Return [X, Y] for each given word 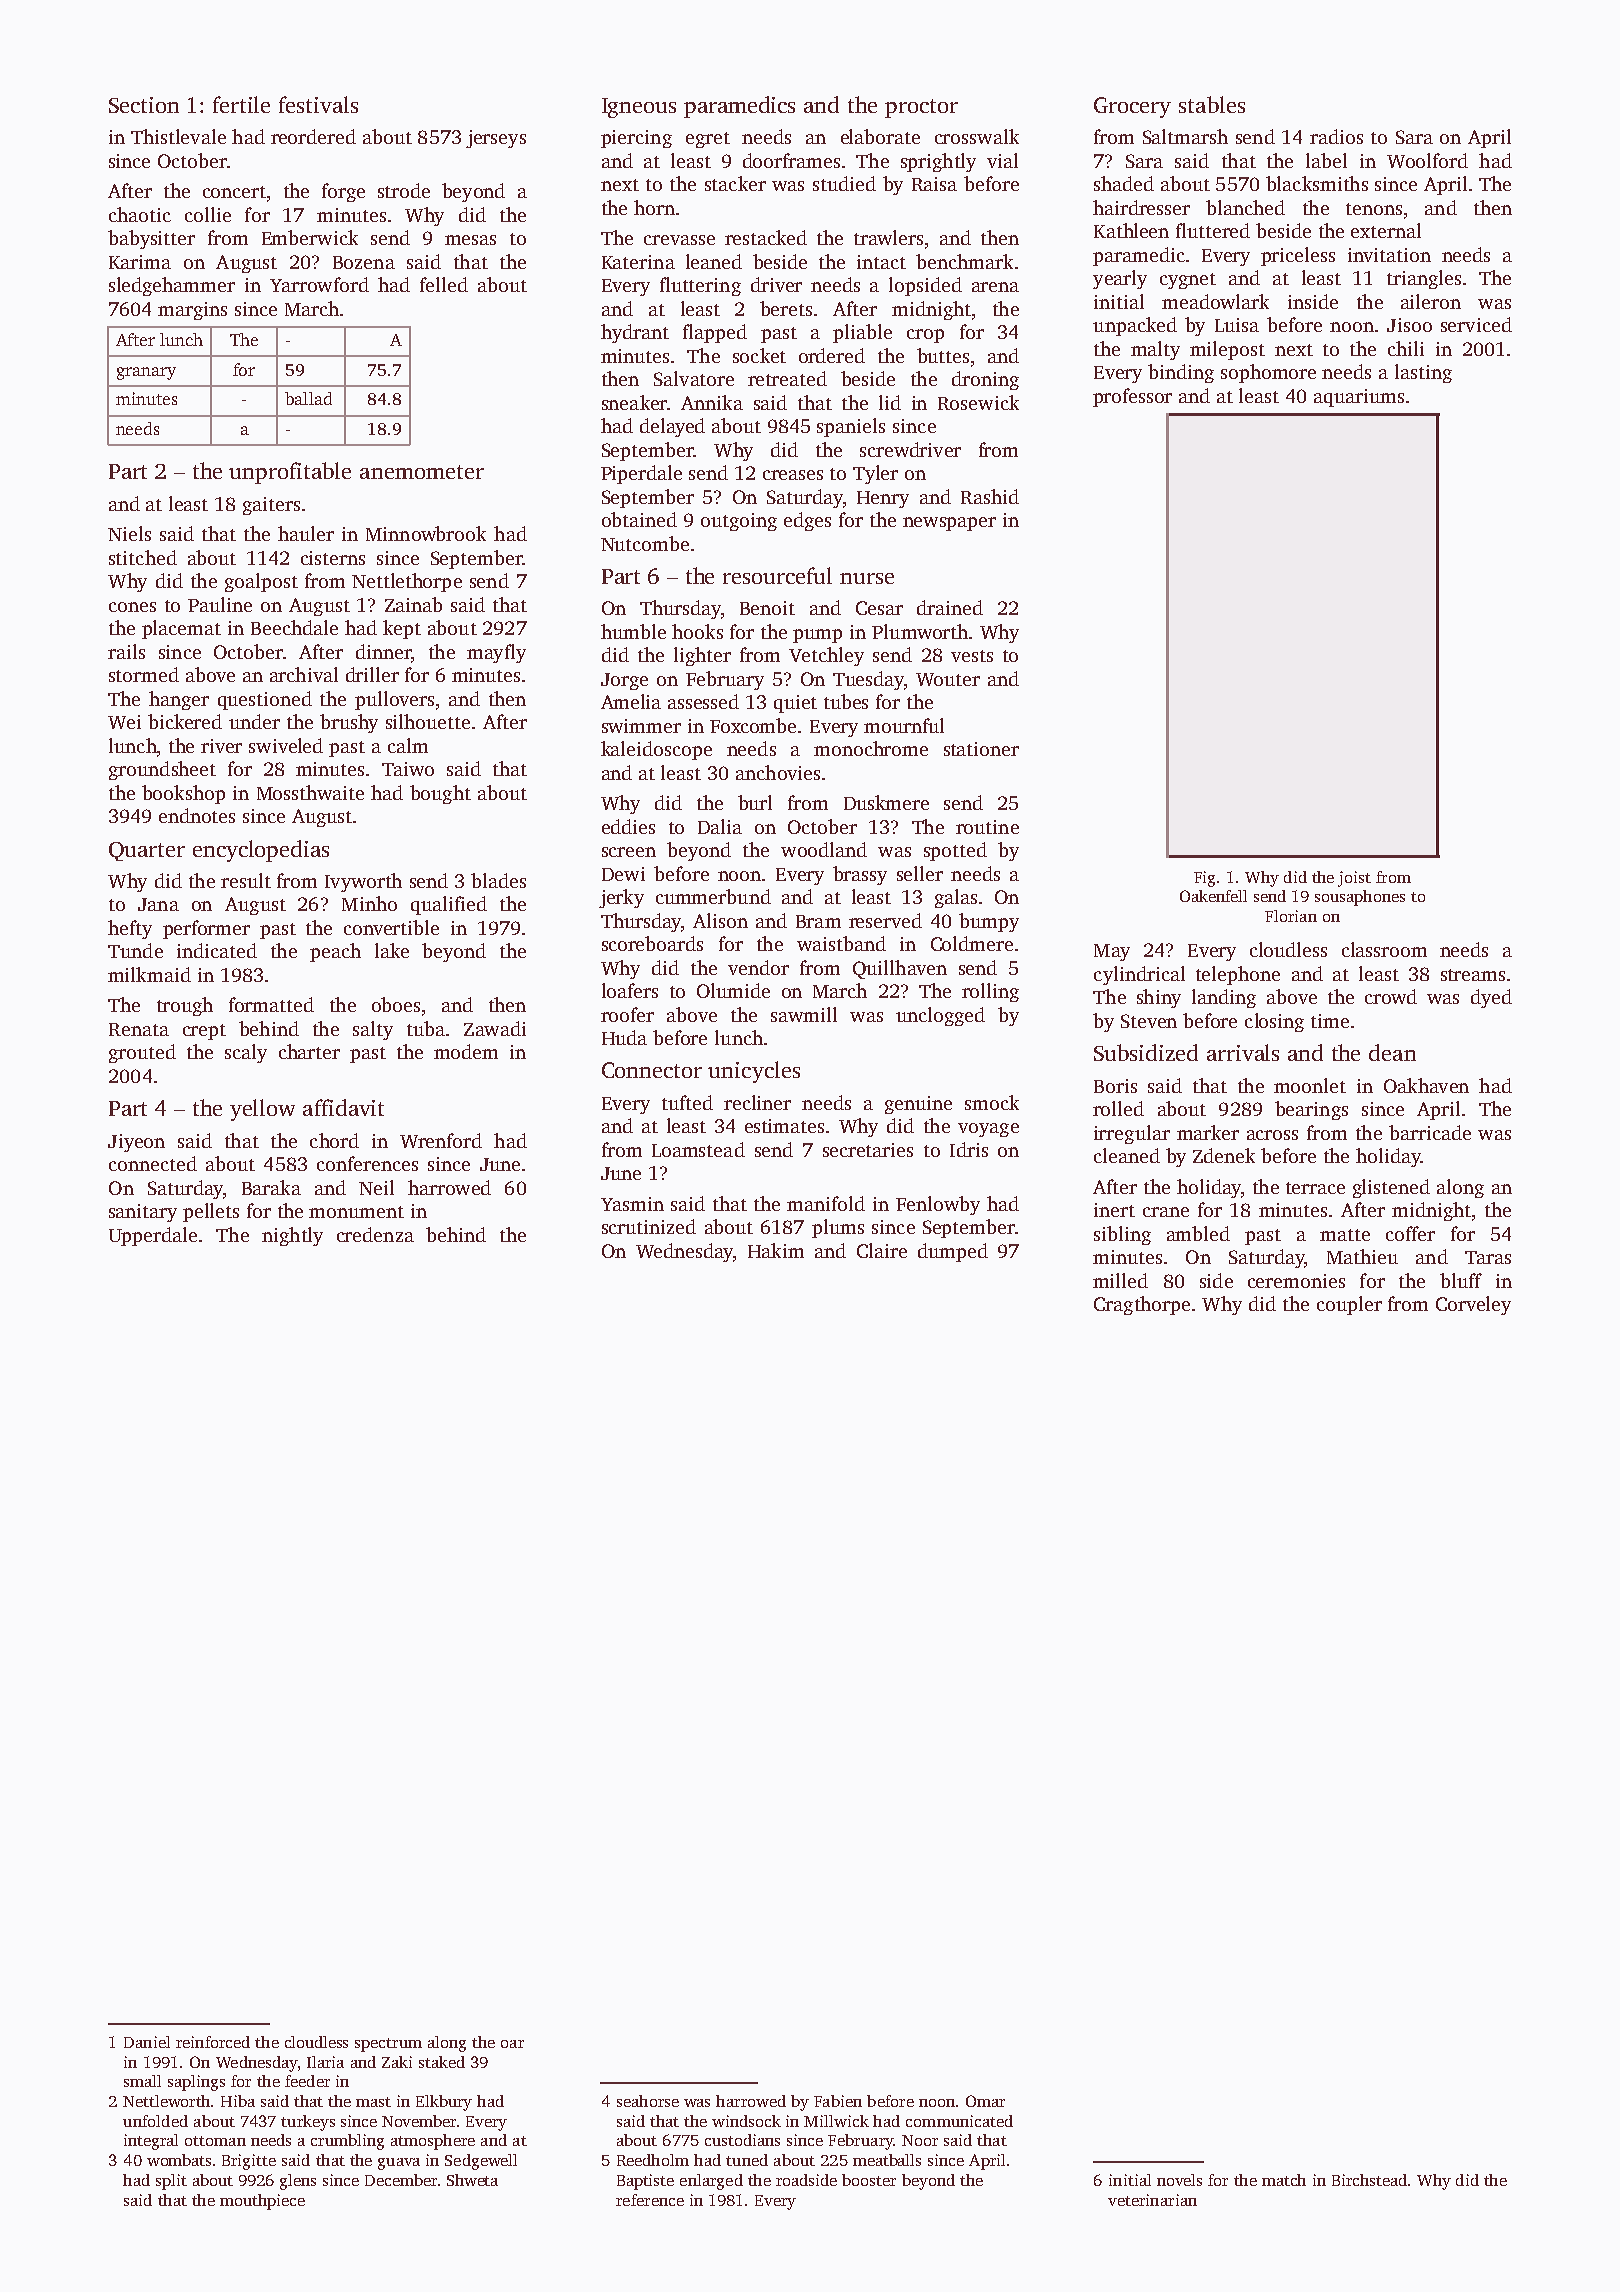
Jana [158, 904]
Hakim [776, 1250]
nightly [292, 1236]
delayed [672, 427]
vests [972, 656]
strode [404, 190]
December [401, 2180]
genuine [918, 1105]
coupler [1349, 1305]
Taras [1488, 1257]
